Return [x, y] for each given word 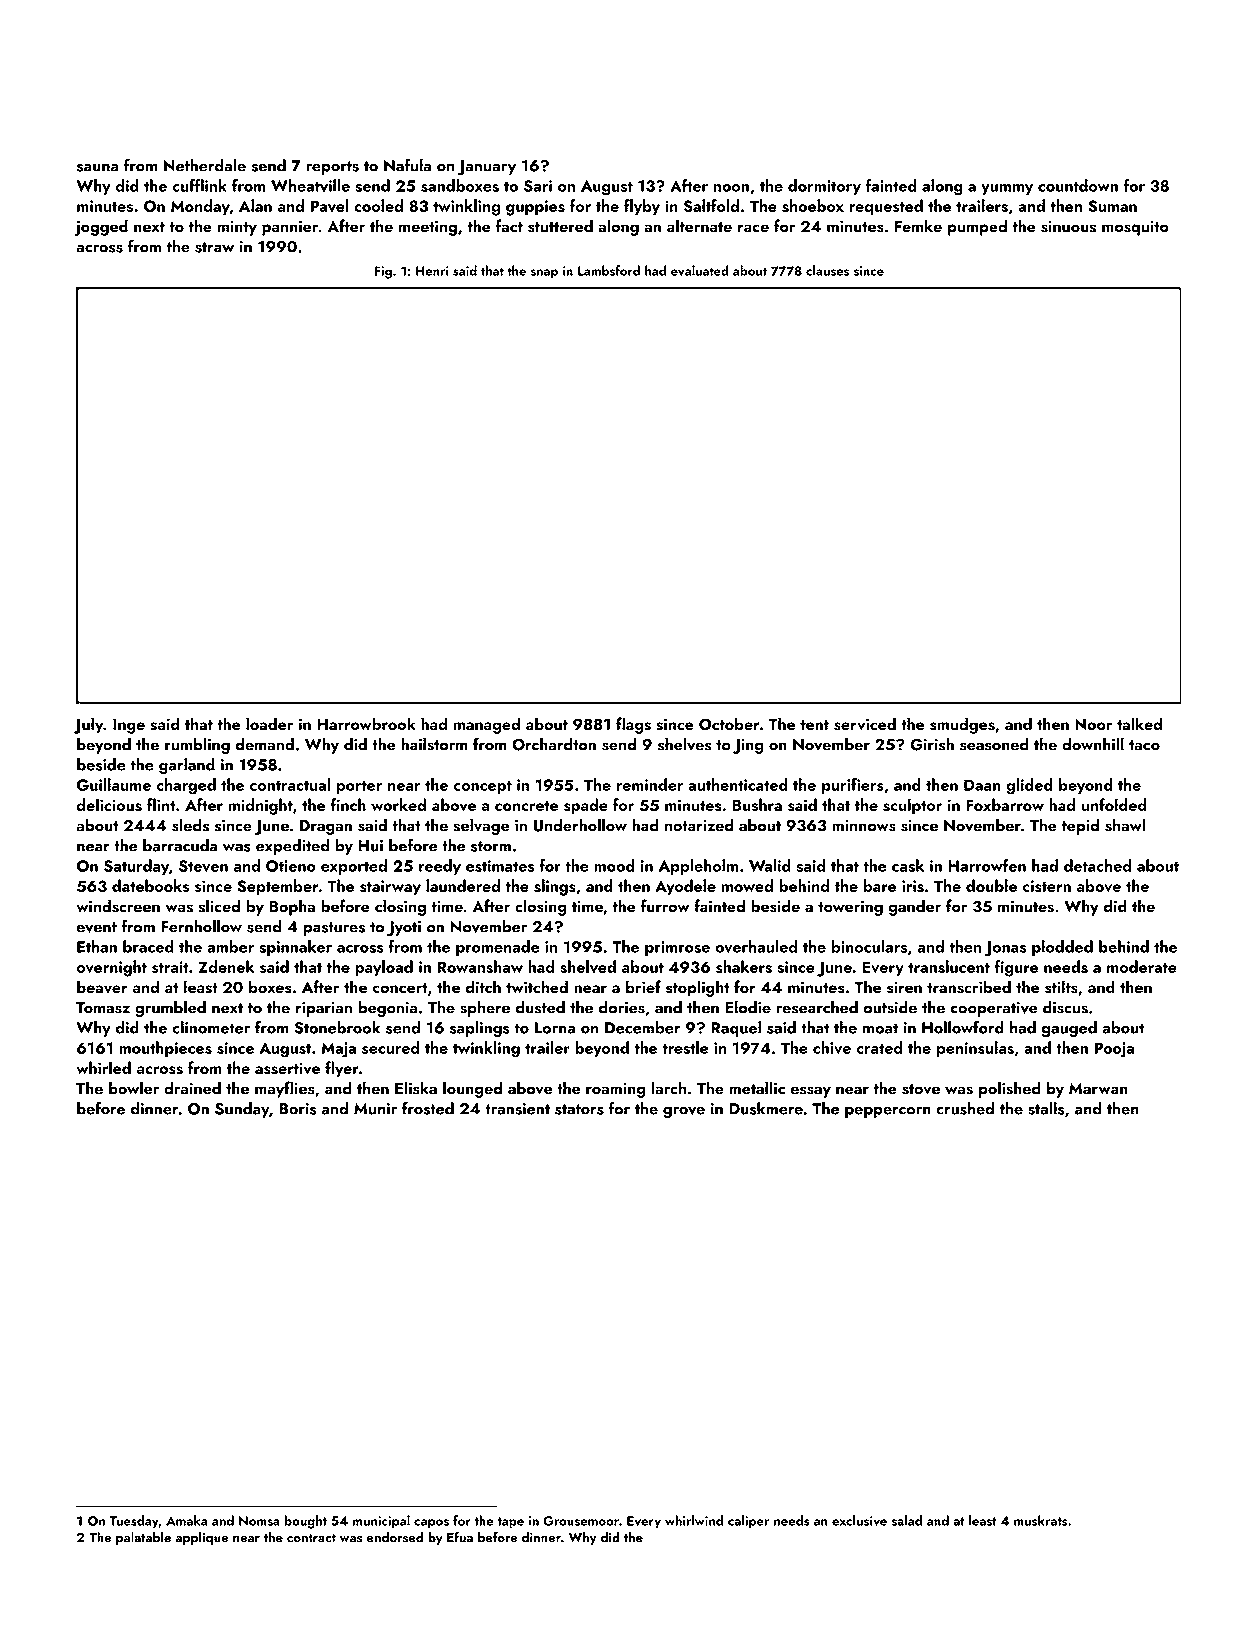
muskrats [1040, 1520]
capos [431, 1524]
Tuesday [134, 1522]
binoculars [869, 946]
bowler [134, 1088]
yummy [1007, 189]
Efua [460, 1536]
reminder [650, 784]
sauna [97, 168]
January [487, 167]
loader [269, 723]
